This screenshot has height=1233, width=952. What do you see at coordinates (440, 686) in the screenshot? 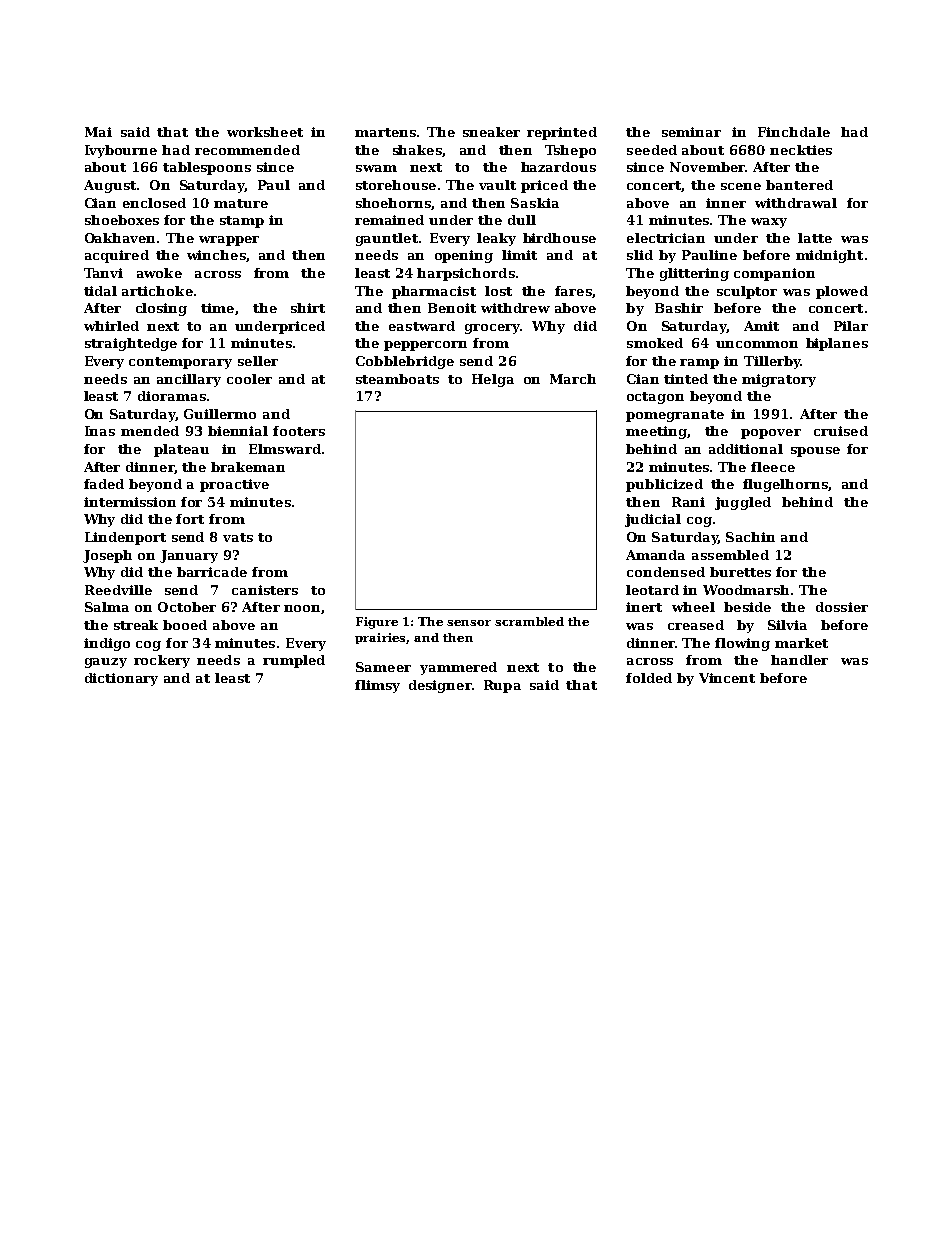
I see `designer` at bounding box center [440, 686].
